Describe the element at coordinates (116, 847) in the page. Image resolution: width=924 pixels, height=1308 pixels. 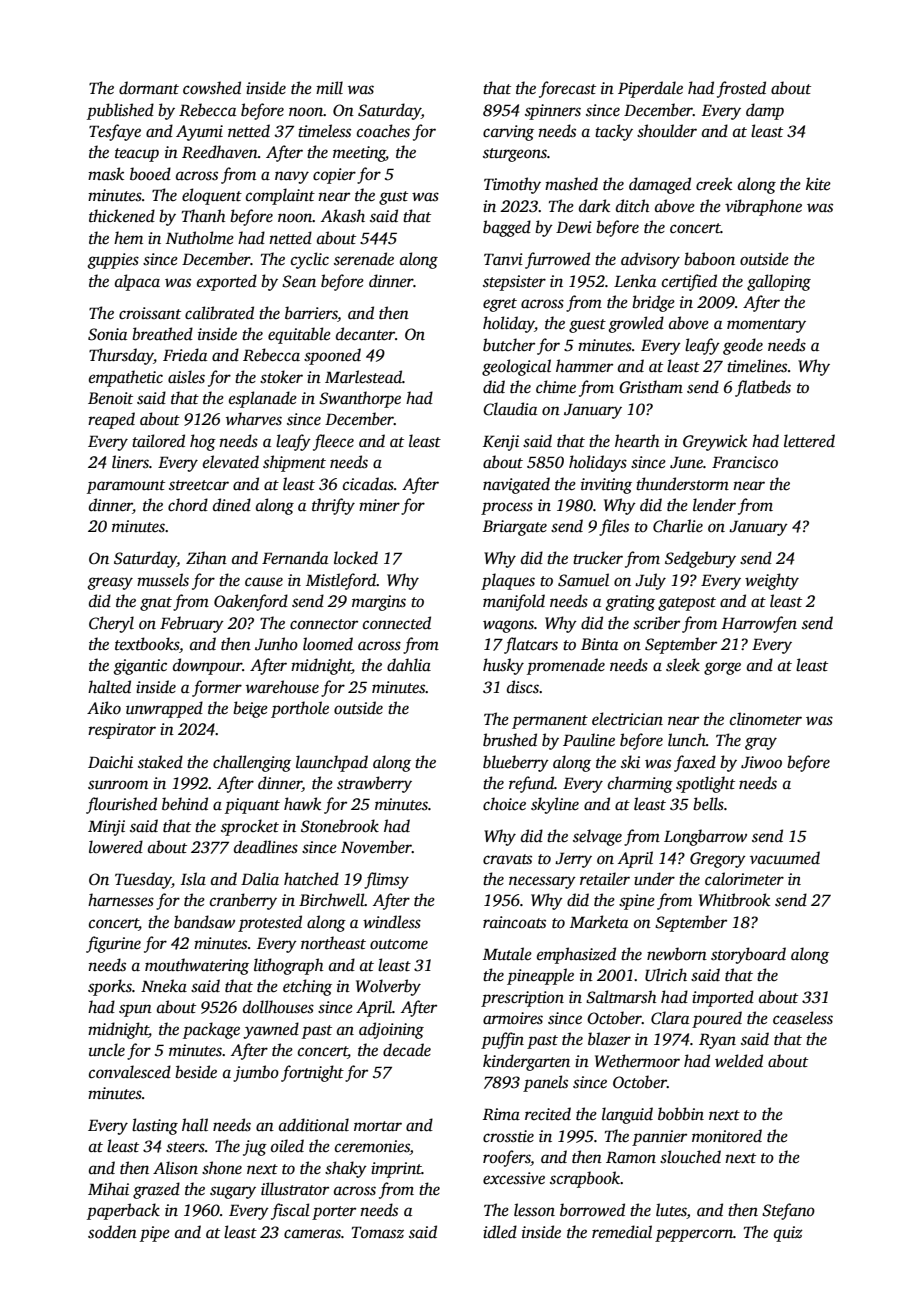
I see `lowered` at that location.
